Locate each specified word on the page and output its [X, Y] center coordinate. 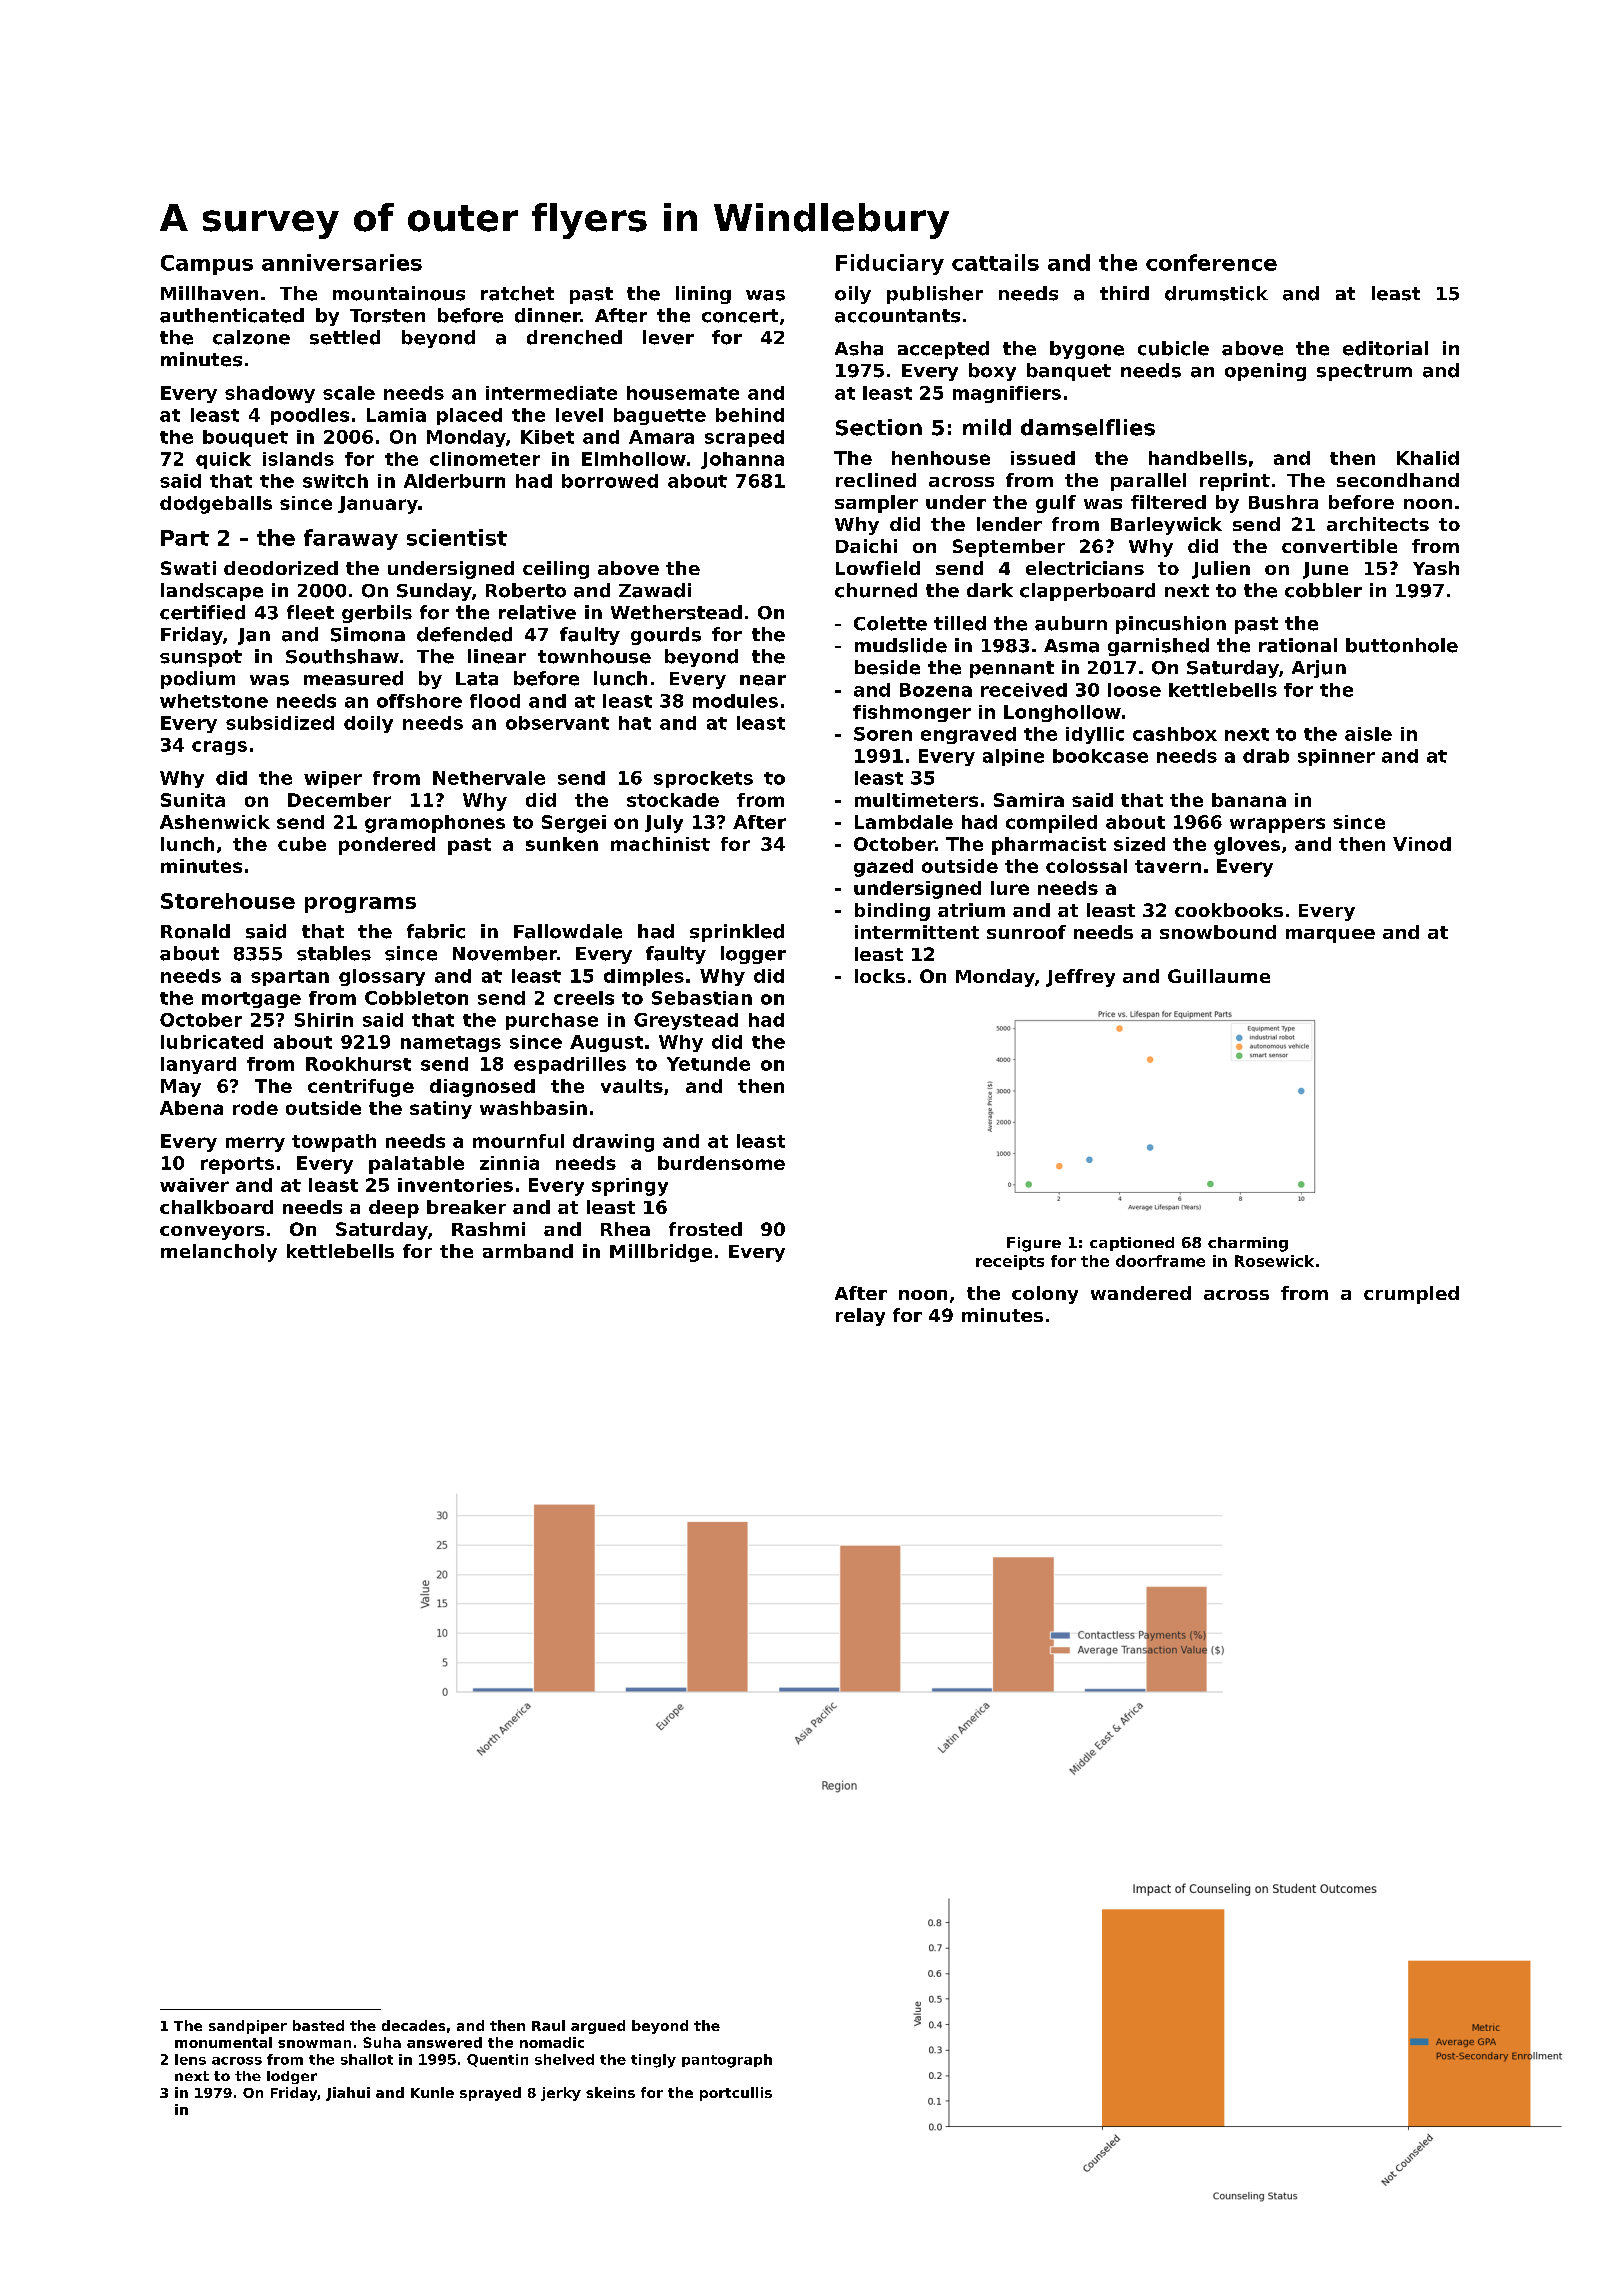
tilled [960, 623]
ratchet [517, 293]
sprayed [490, 2094]
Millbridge [661, 1253]
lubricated [212, 1042]
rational [1298, 645]
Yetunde [708, 1064]
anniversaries [342, 262]
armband [528, 1251]
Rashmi [488, 1229]
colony [1045, 1295]
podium [198, 680]
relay [860, 1317]
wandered [1141, 1293]
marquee [1330, 936]
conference [1211, 262]
